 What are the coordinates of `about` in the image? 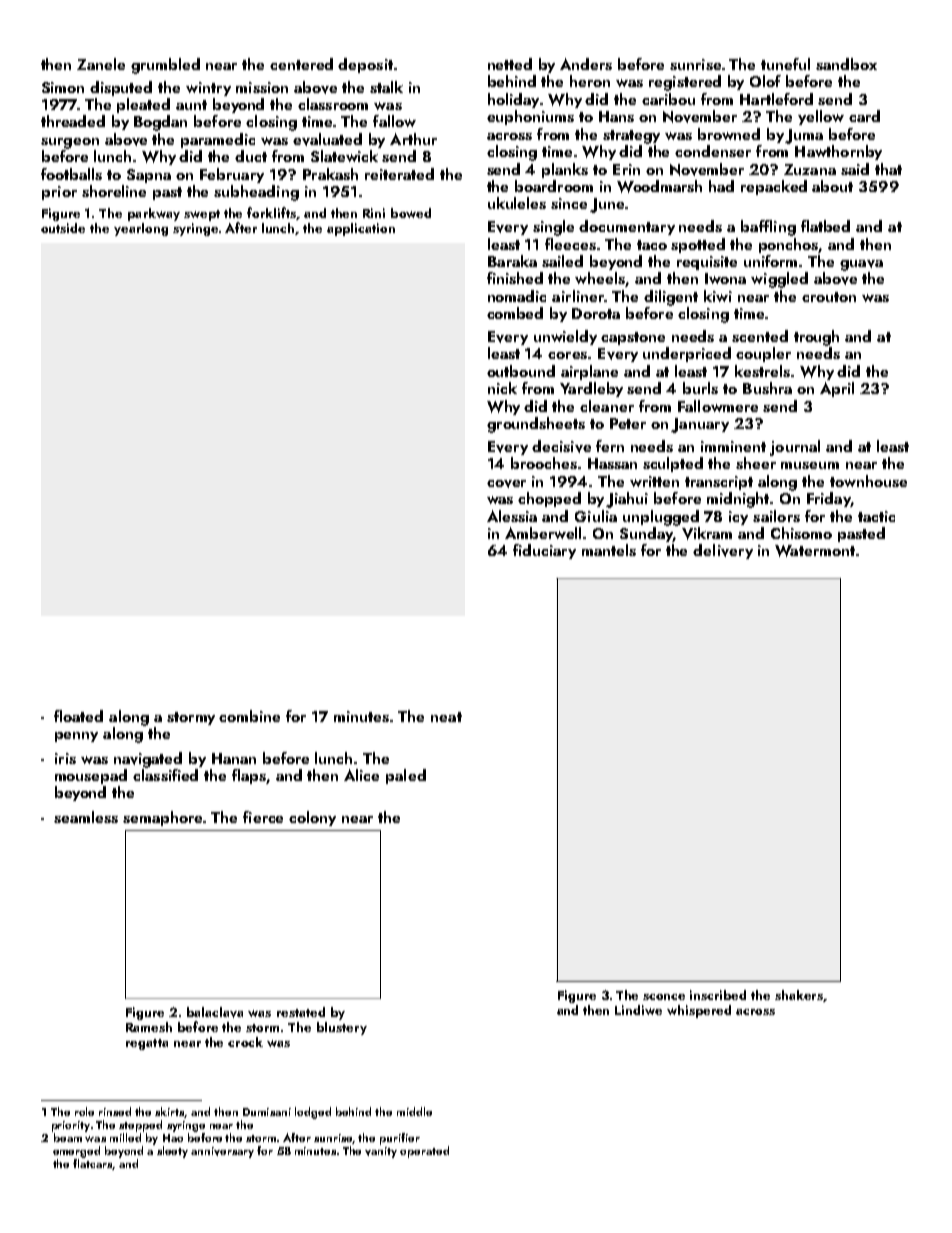 It's located at (832, 186).
